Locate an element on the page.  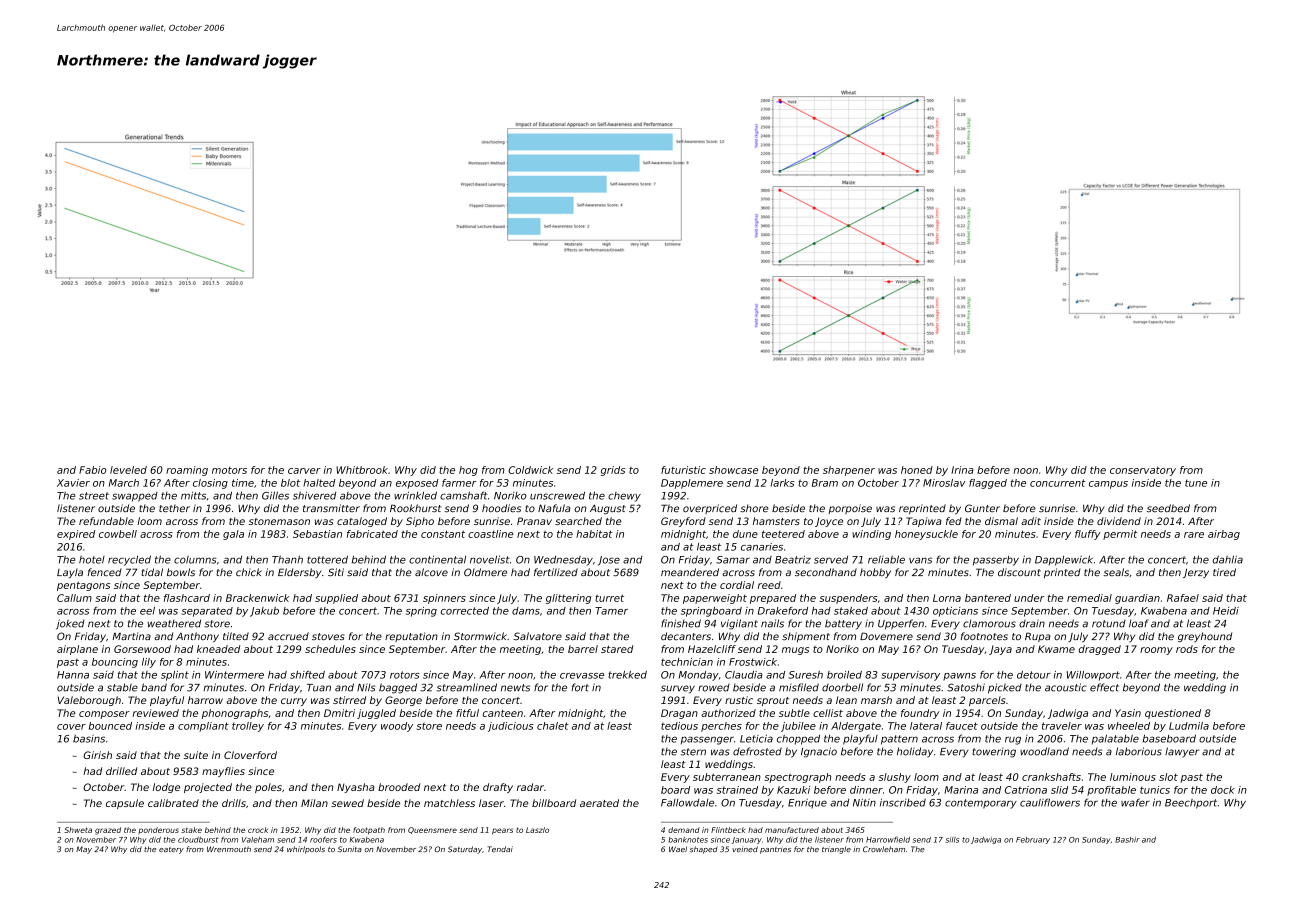
splint is located at coordinates (175, 676).
